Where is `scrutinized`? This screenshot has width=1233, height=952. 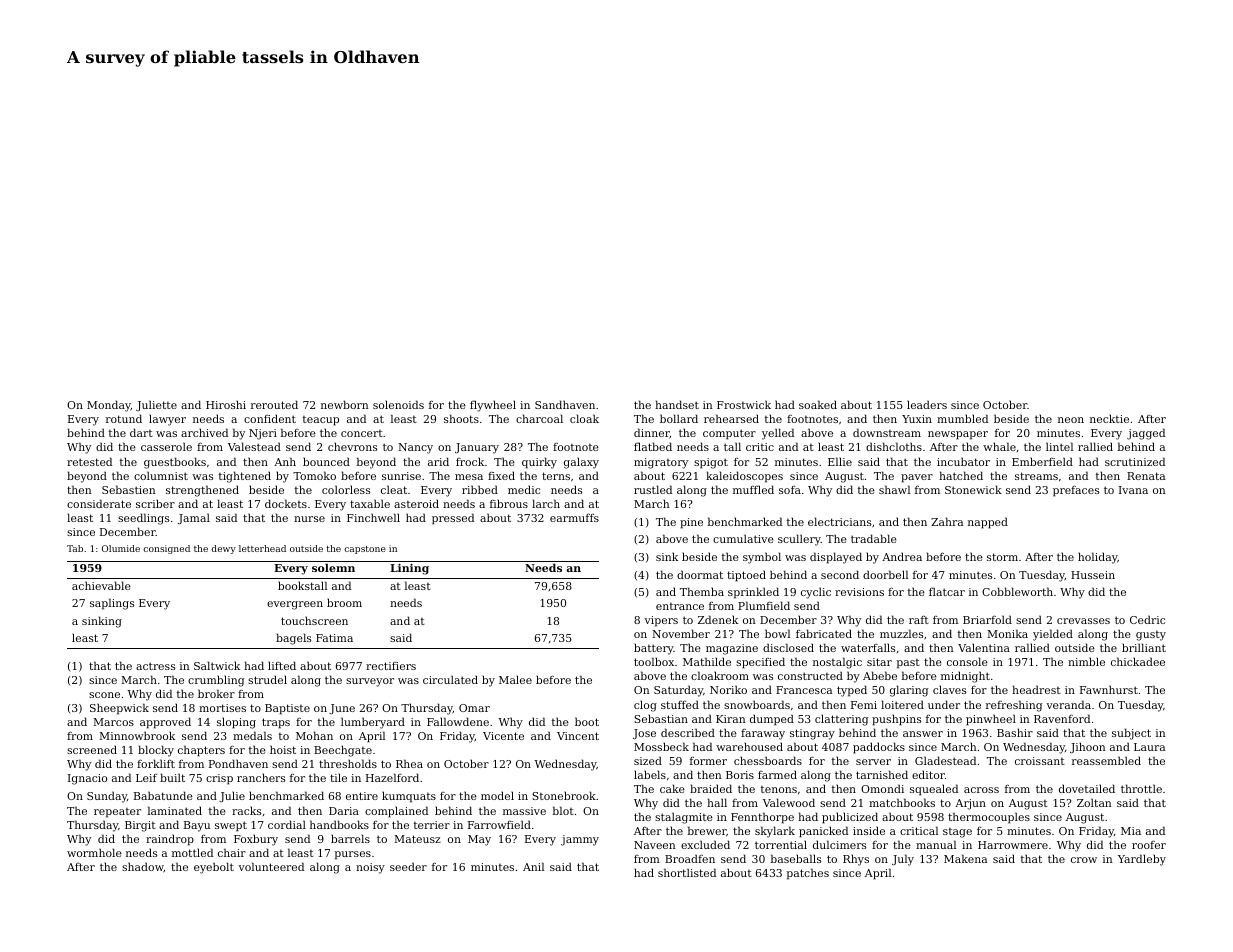 scrutinized is located at coordinates (1135, 461).
